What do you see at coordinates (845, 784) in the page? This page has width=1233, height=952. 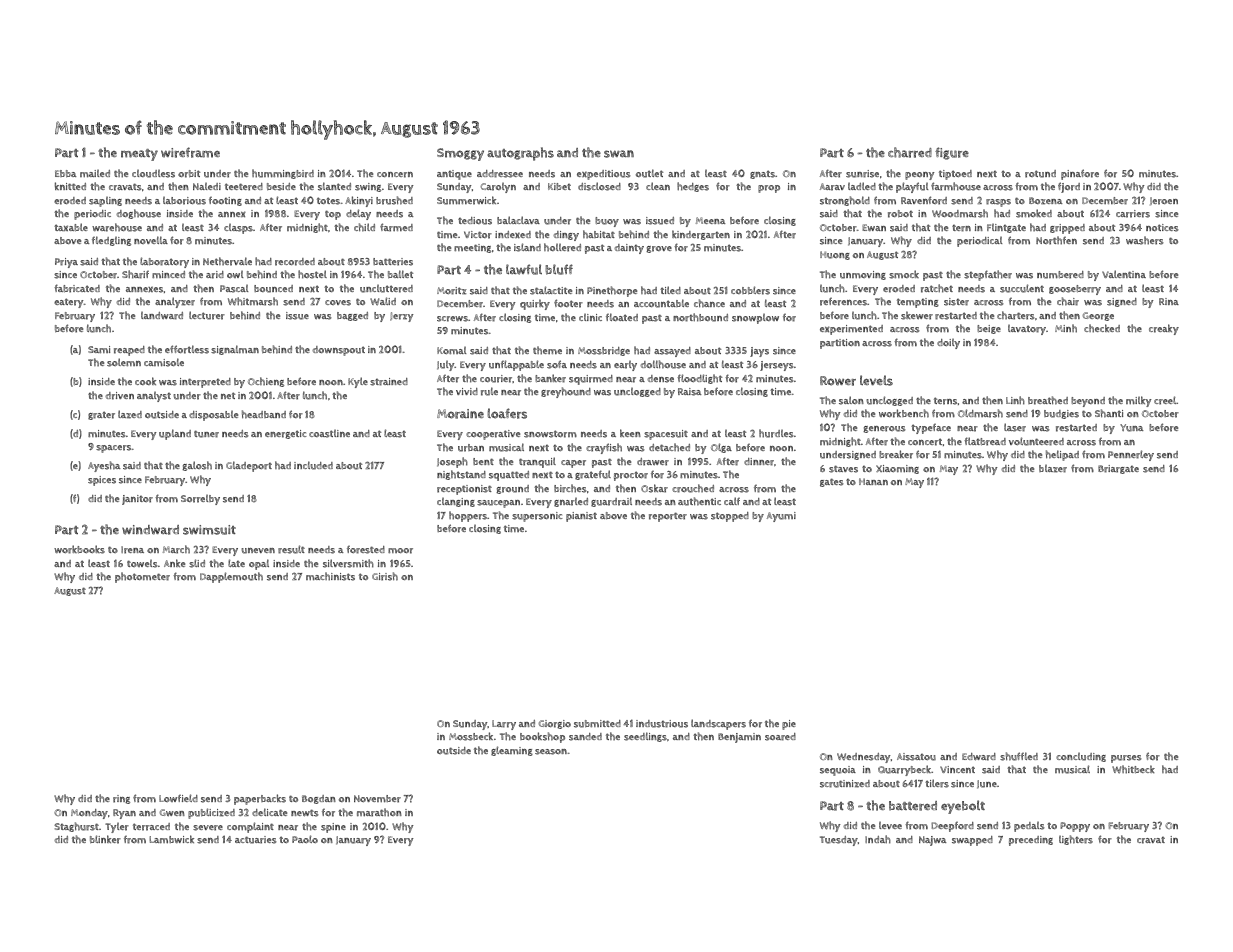 I see `scrutinized` at bounding box center [845, 784].
